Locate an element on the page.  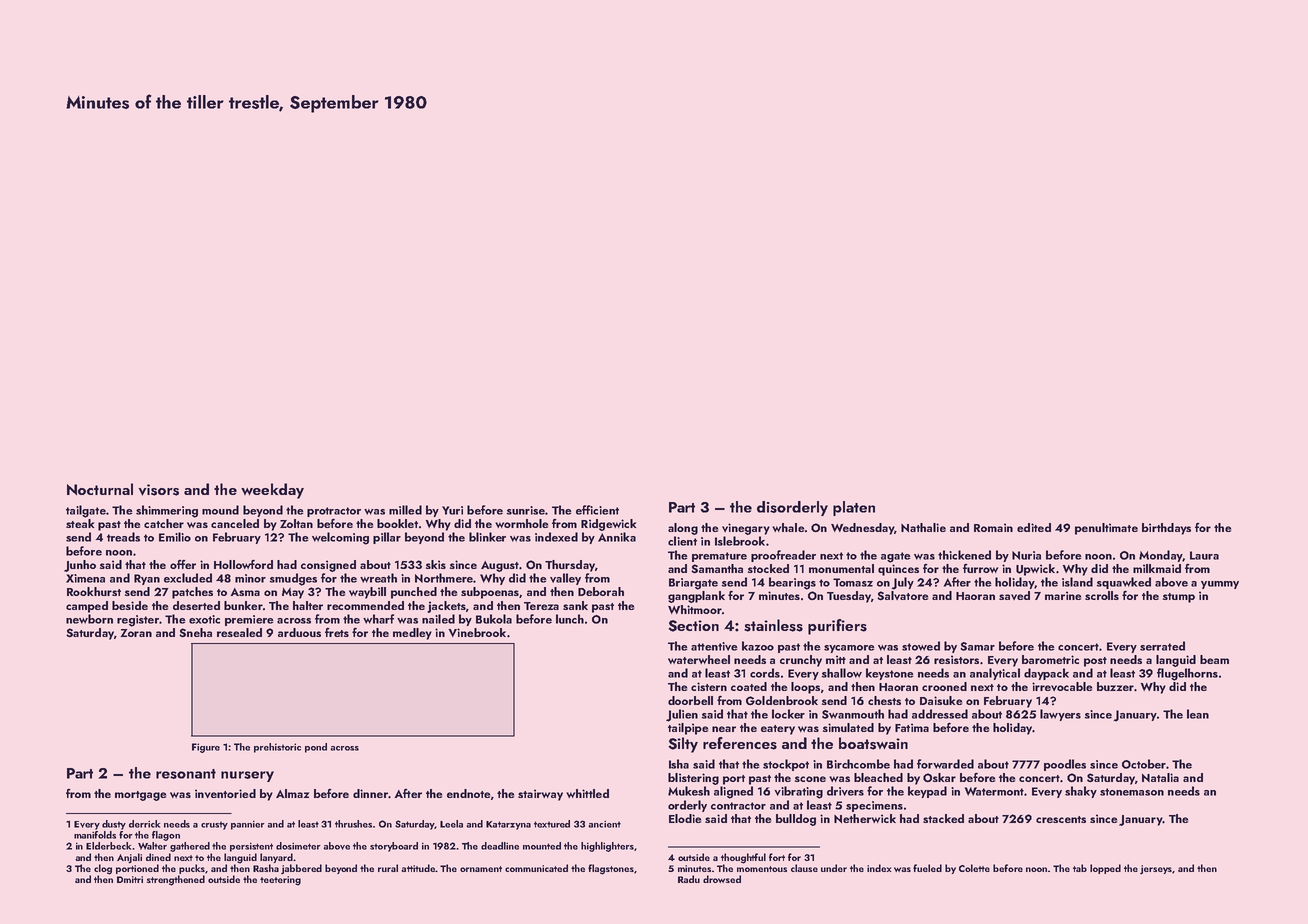
momentous is located at coordinates (762, 869).
